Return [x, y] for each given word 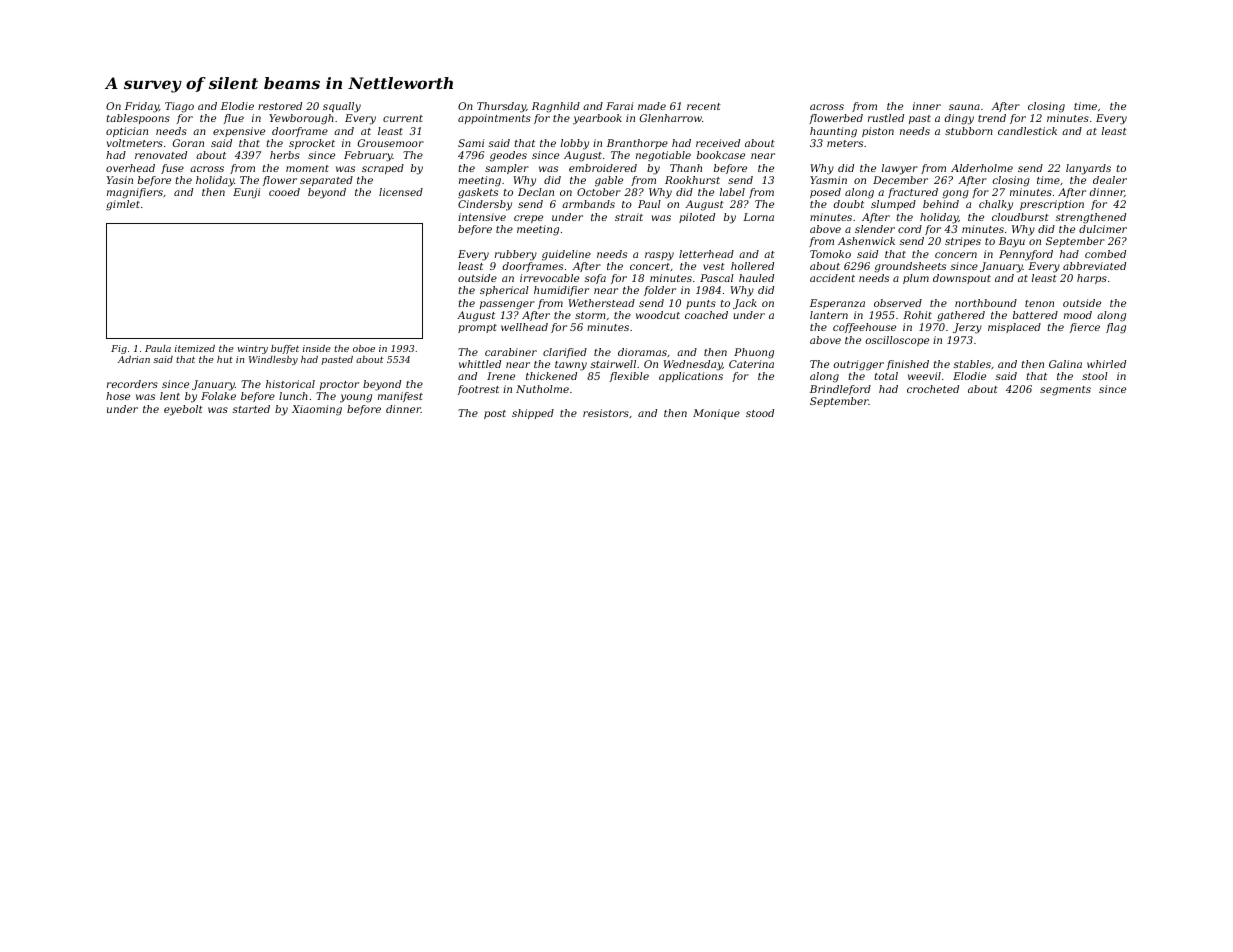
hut [225, 359]
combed [1105, 254]
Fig [119, 349]
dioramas [642, 352]
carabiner [511, 352]
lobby [575, 144]
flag [1116, 328]
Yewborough [301, 119]
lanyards [1088, 169]
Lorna [758, 217]
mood [1078, 315]
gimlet [123, 205]
